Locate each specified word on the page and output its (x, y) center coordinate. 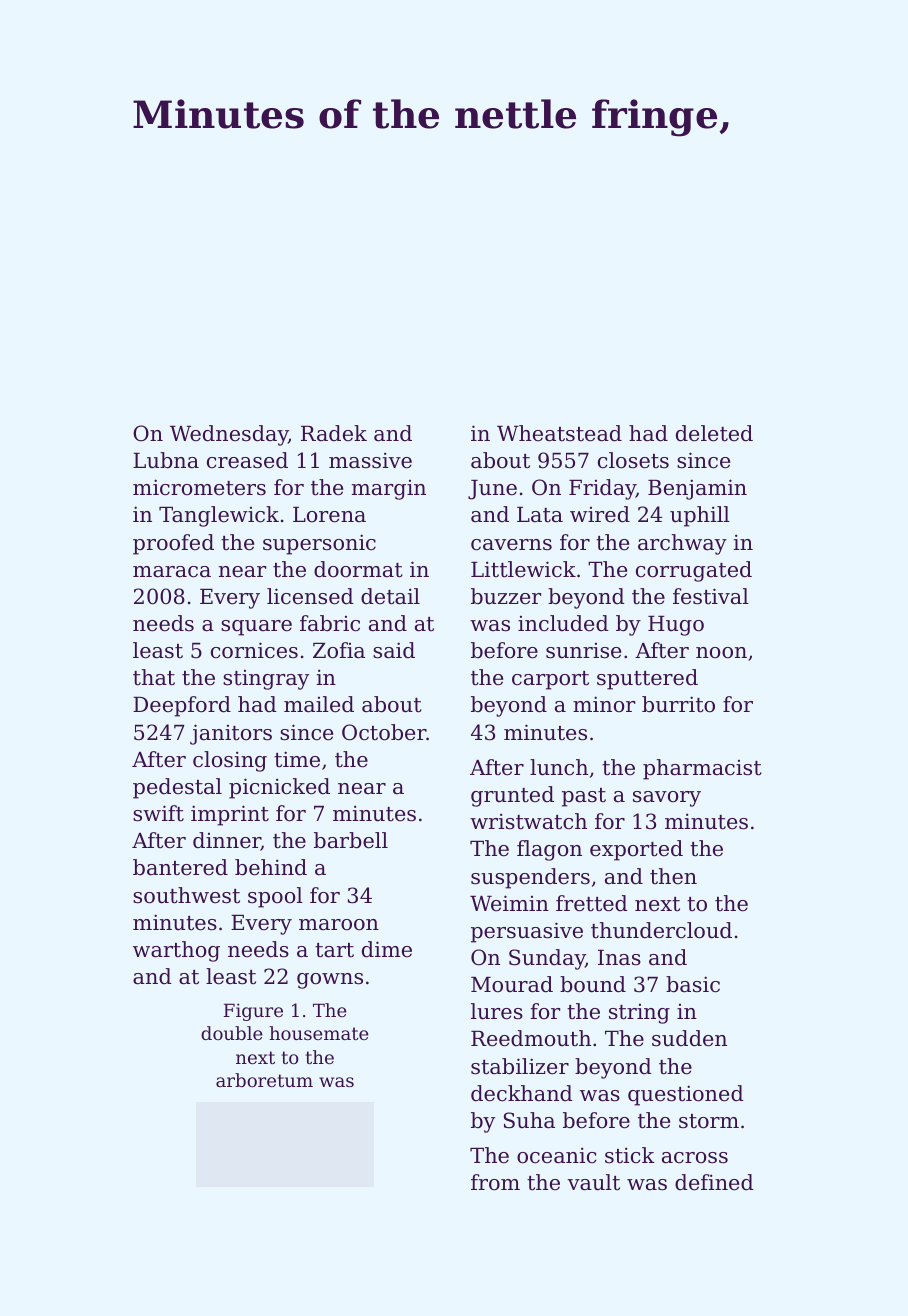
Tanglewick (219, 516)
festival (711, 596)
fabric (330, 623)
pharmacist (702, 769)
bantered (180, 867)
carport (550, 680)
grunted (512, 796)
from (495, 1182)
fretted (592, 903)
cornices (254, 650)
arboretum (264, 1080)
